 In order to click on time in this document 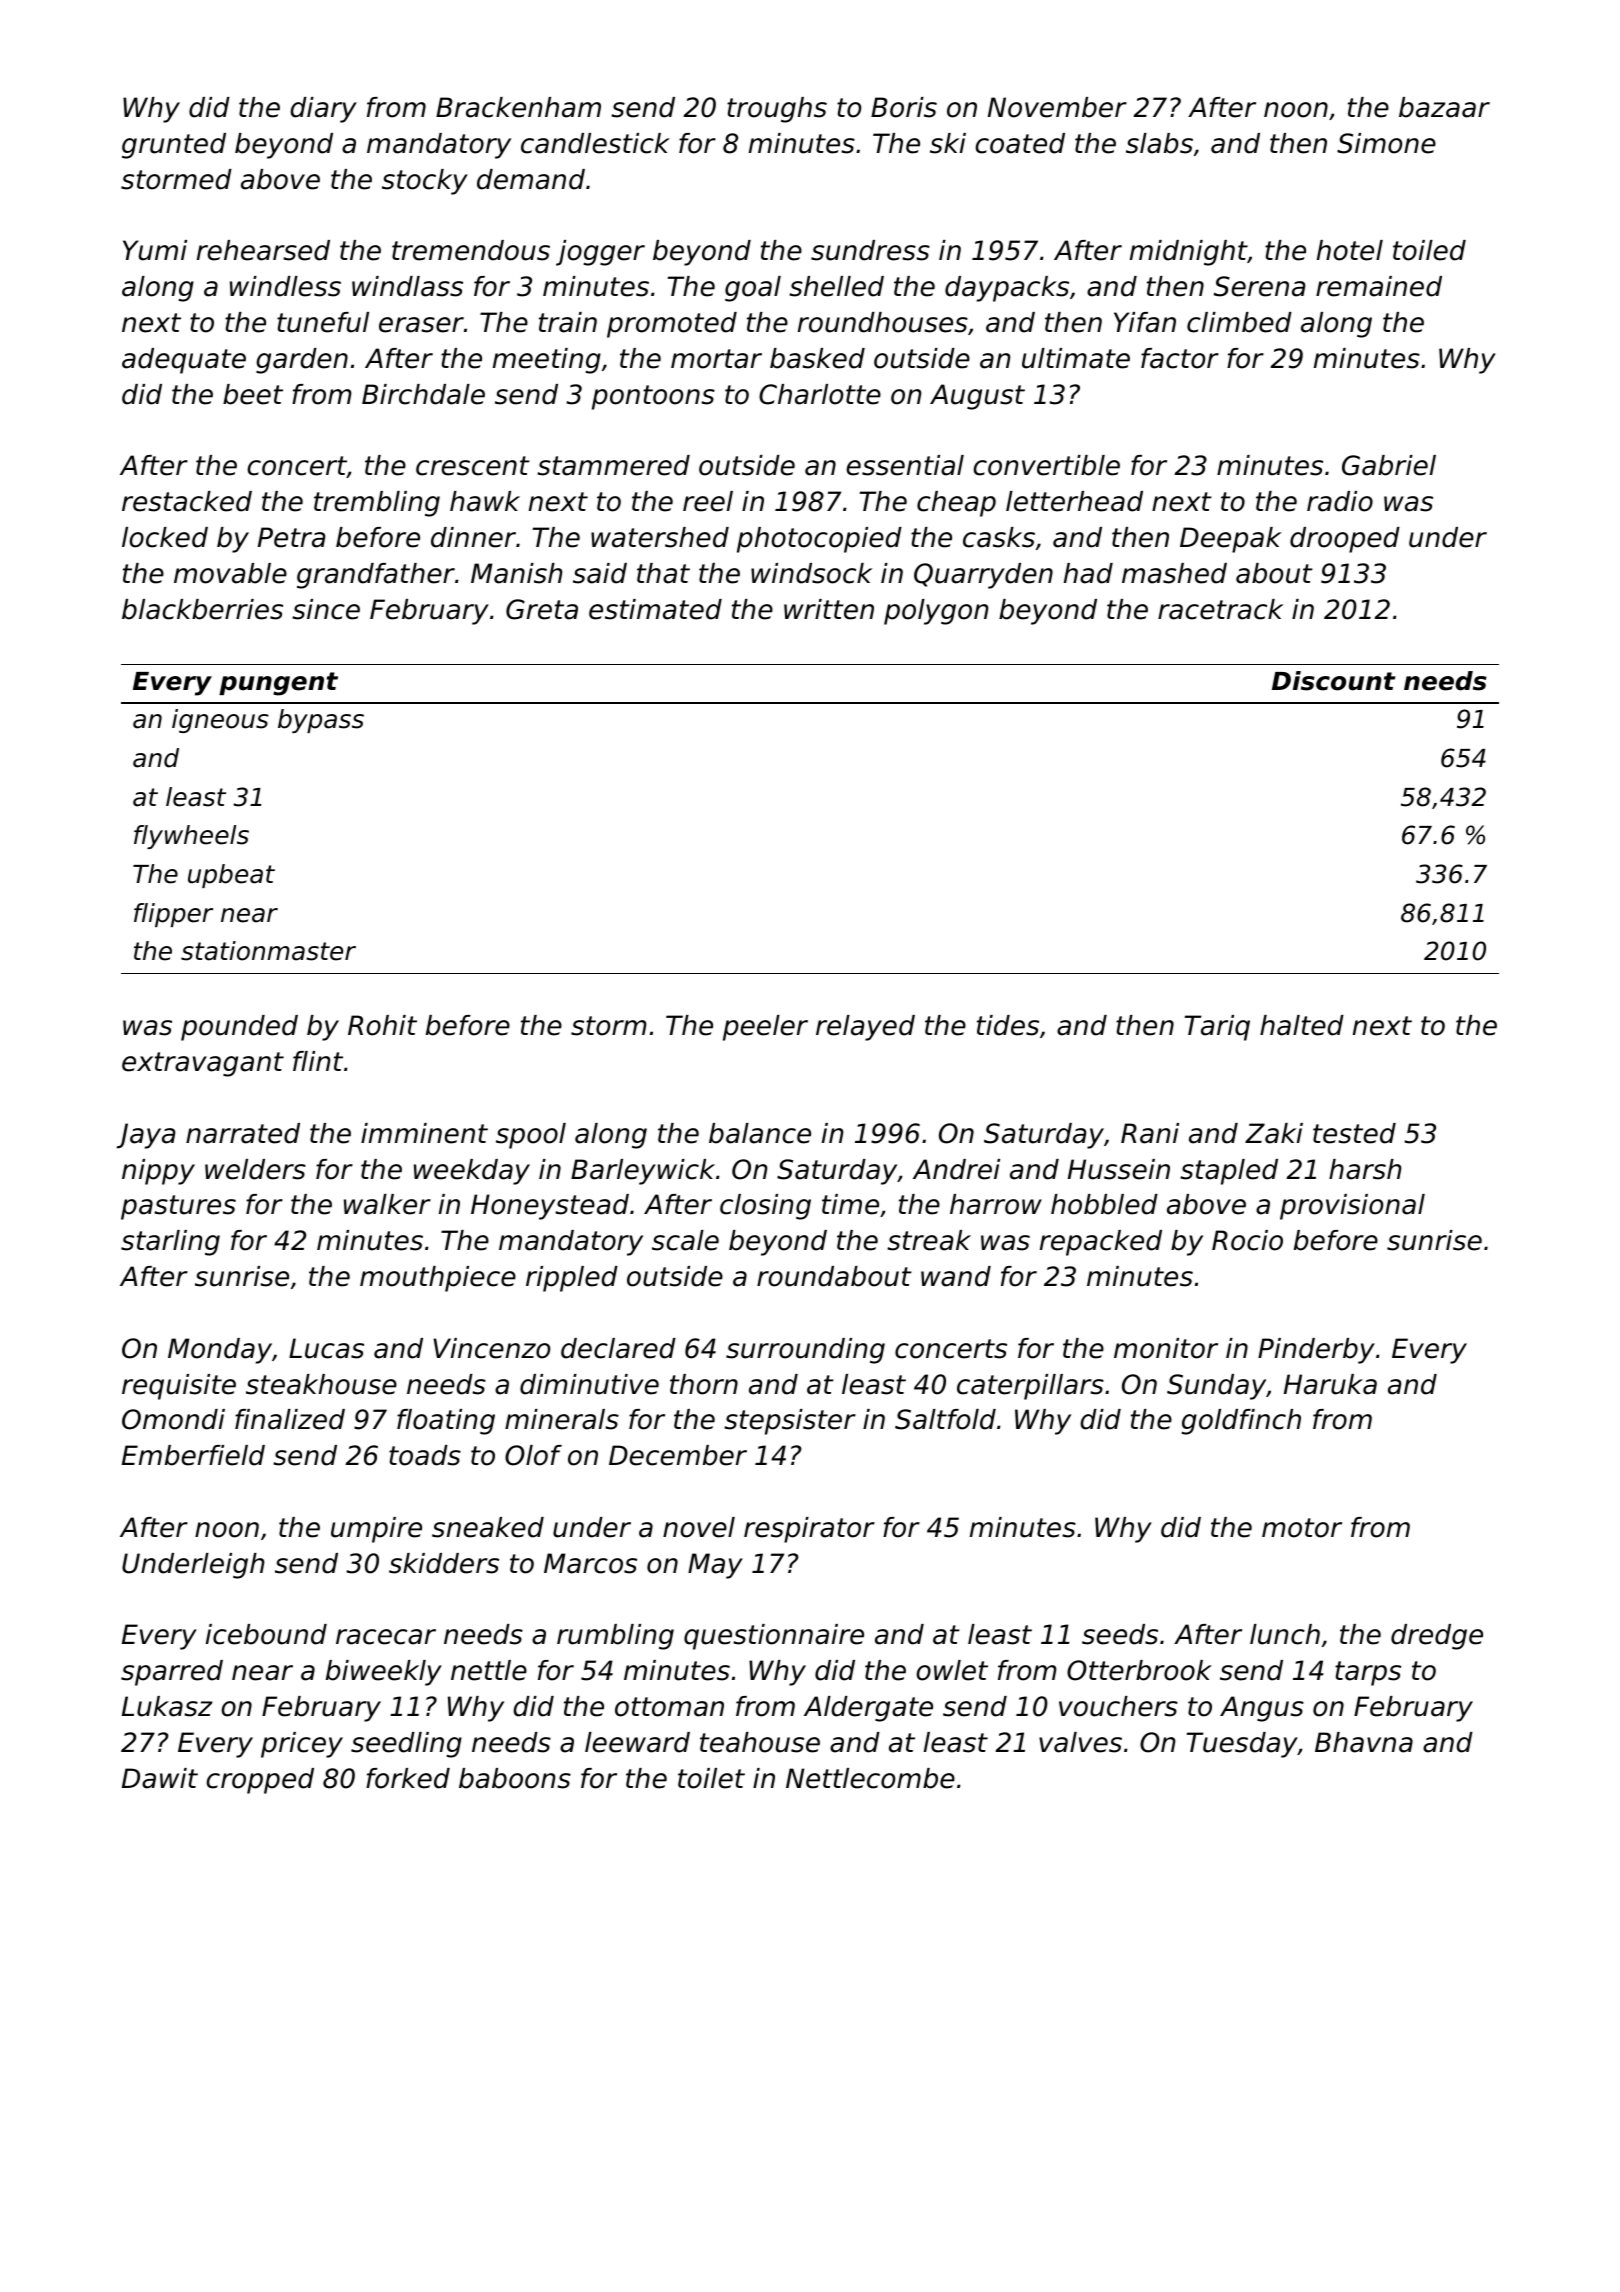, I will do `click(850, 1204)`.
